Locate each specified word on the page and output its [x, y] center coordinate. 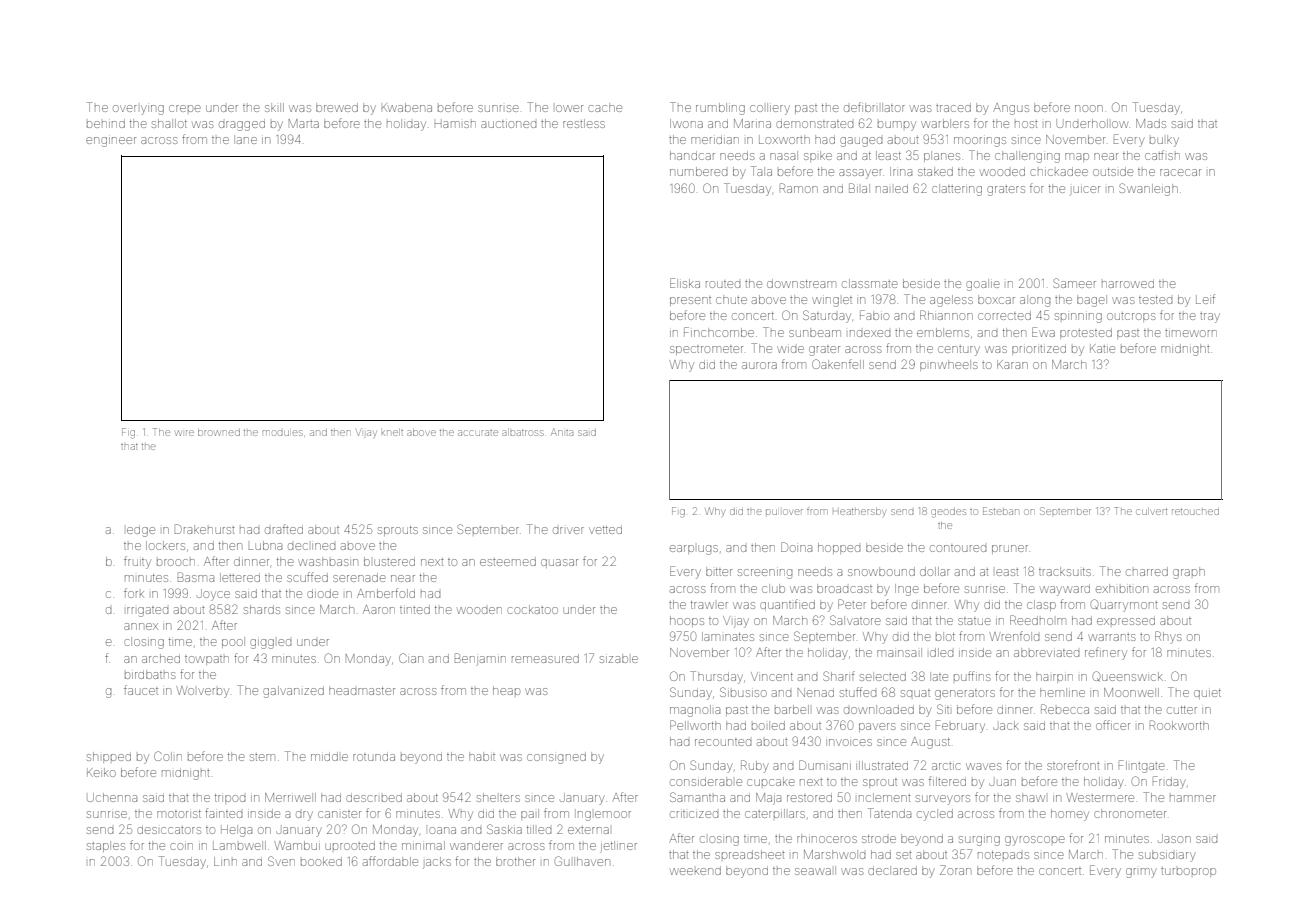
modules [283, 433]
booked [321, 861]
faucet [141, 690]
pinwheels [949, 365]
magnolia [695, 711]
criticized [694, 814]
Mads [1151, 123]
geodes [949, 513]
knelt [392, 432]
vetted [605, 530]
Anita [562, 432]
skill [274, 107]
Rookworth [1179, 725]
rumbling [720, 109]
